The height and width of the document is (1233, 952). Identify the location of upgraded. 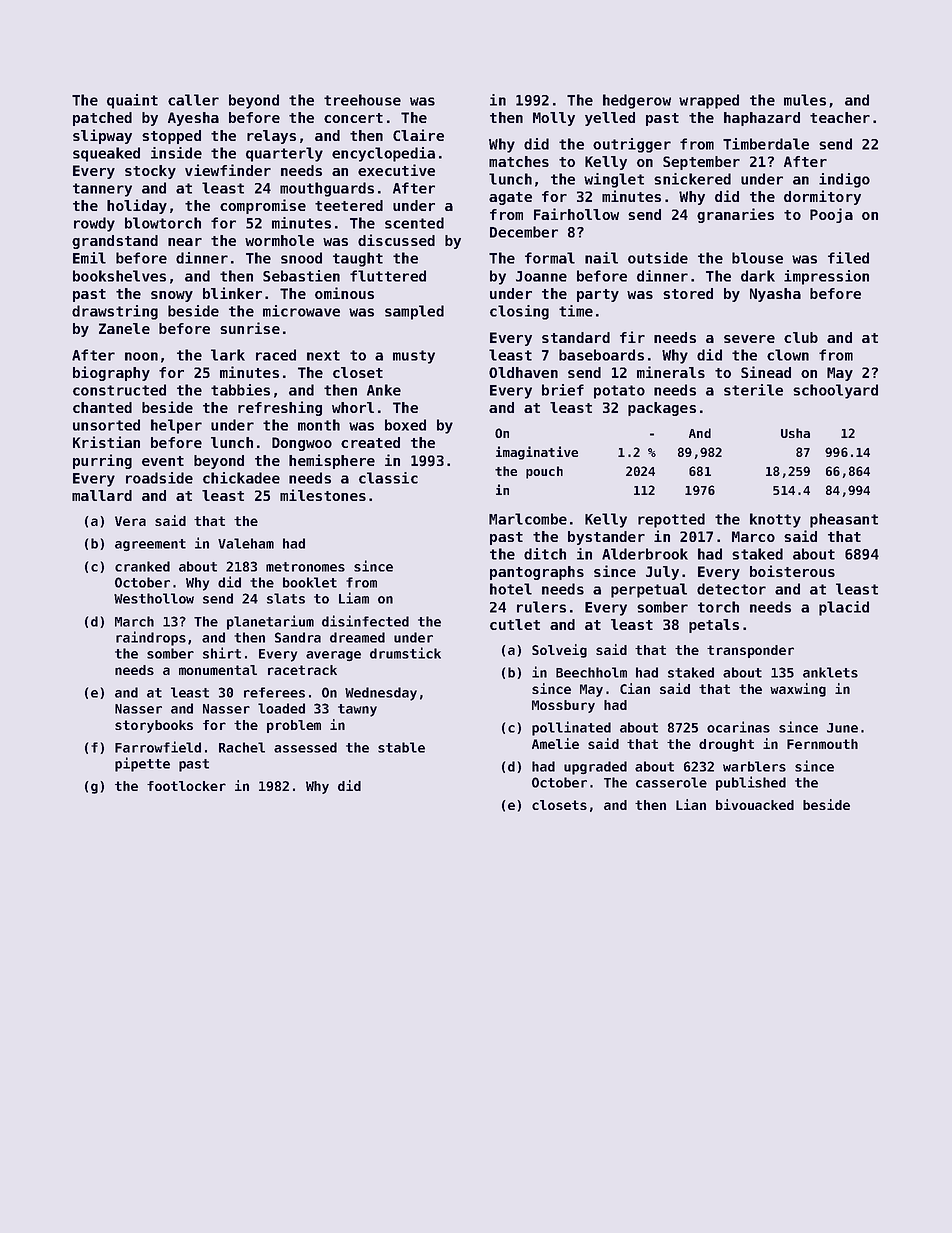
(595, 768).
